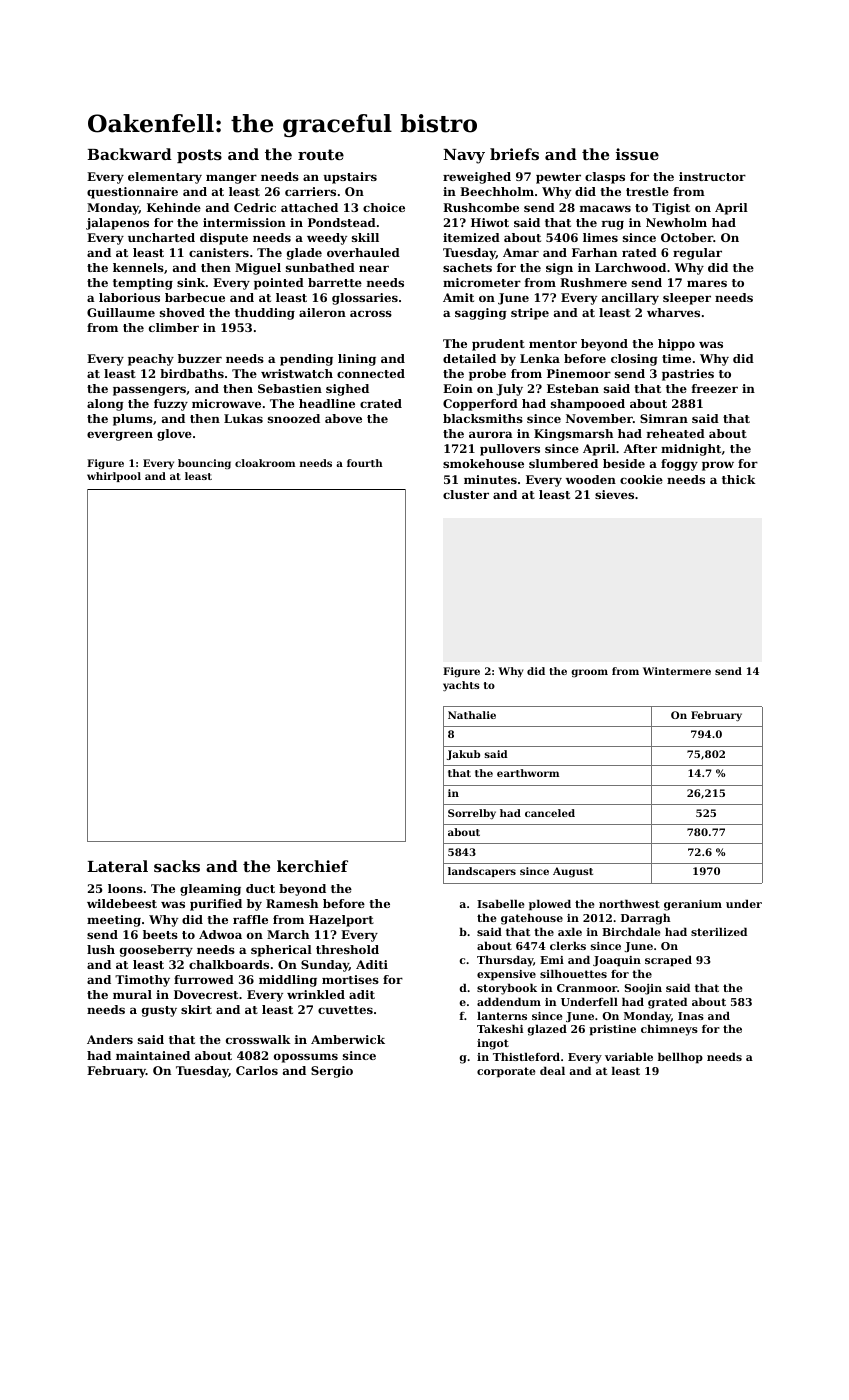 This document has height=1400, width=849. Describe the element at coordinates (257, 1070) in the document. I see `Carlos` at that location.
